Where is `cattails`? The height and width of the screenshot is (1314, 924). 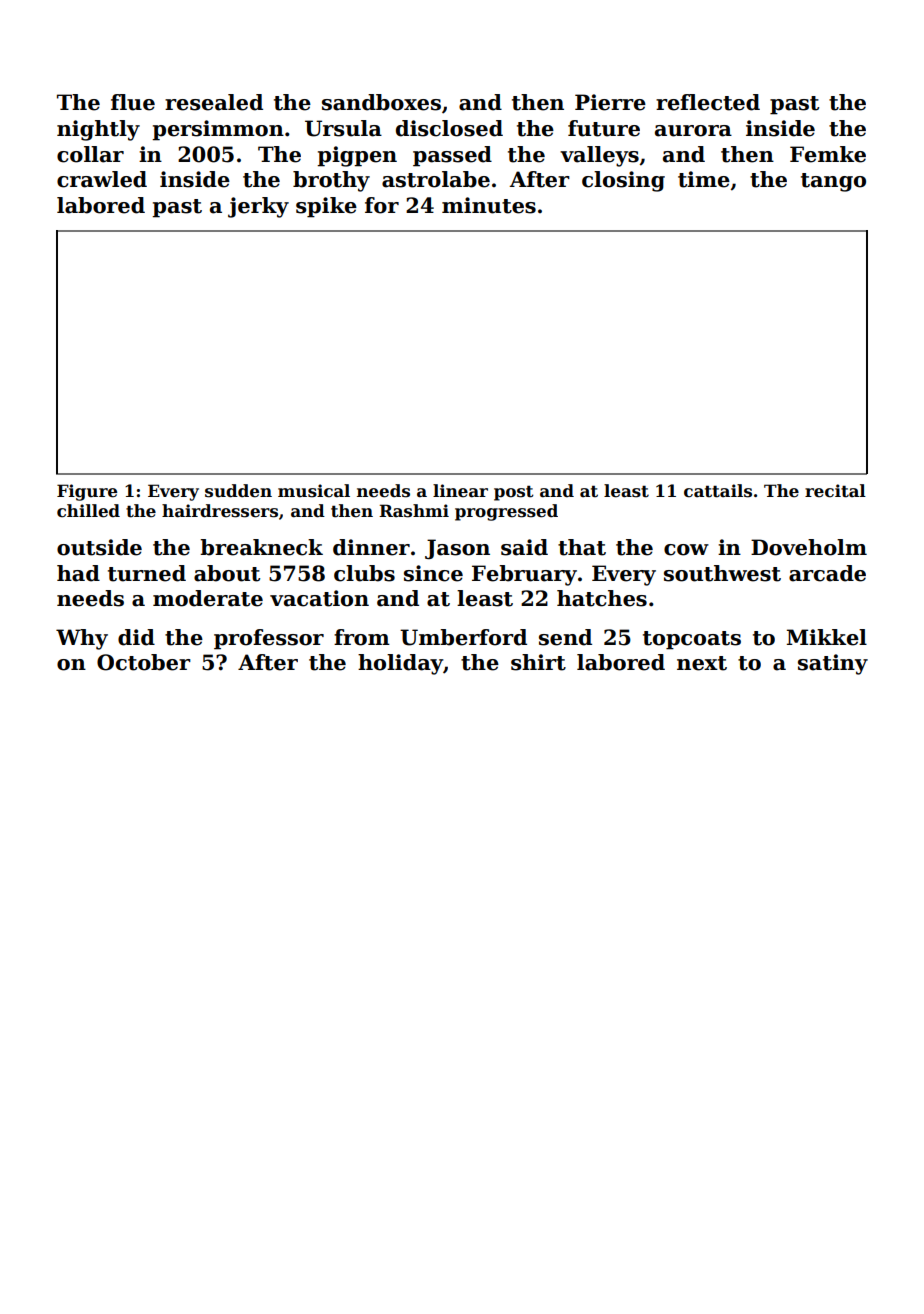 cattails is located at coordinates (718, 491).
